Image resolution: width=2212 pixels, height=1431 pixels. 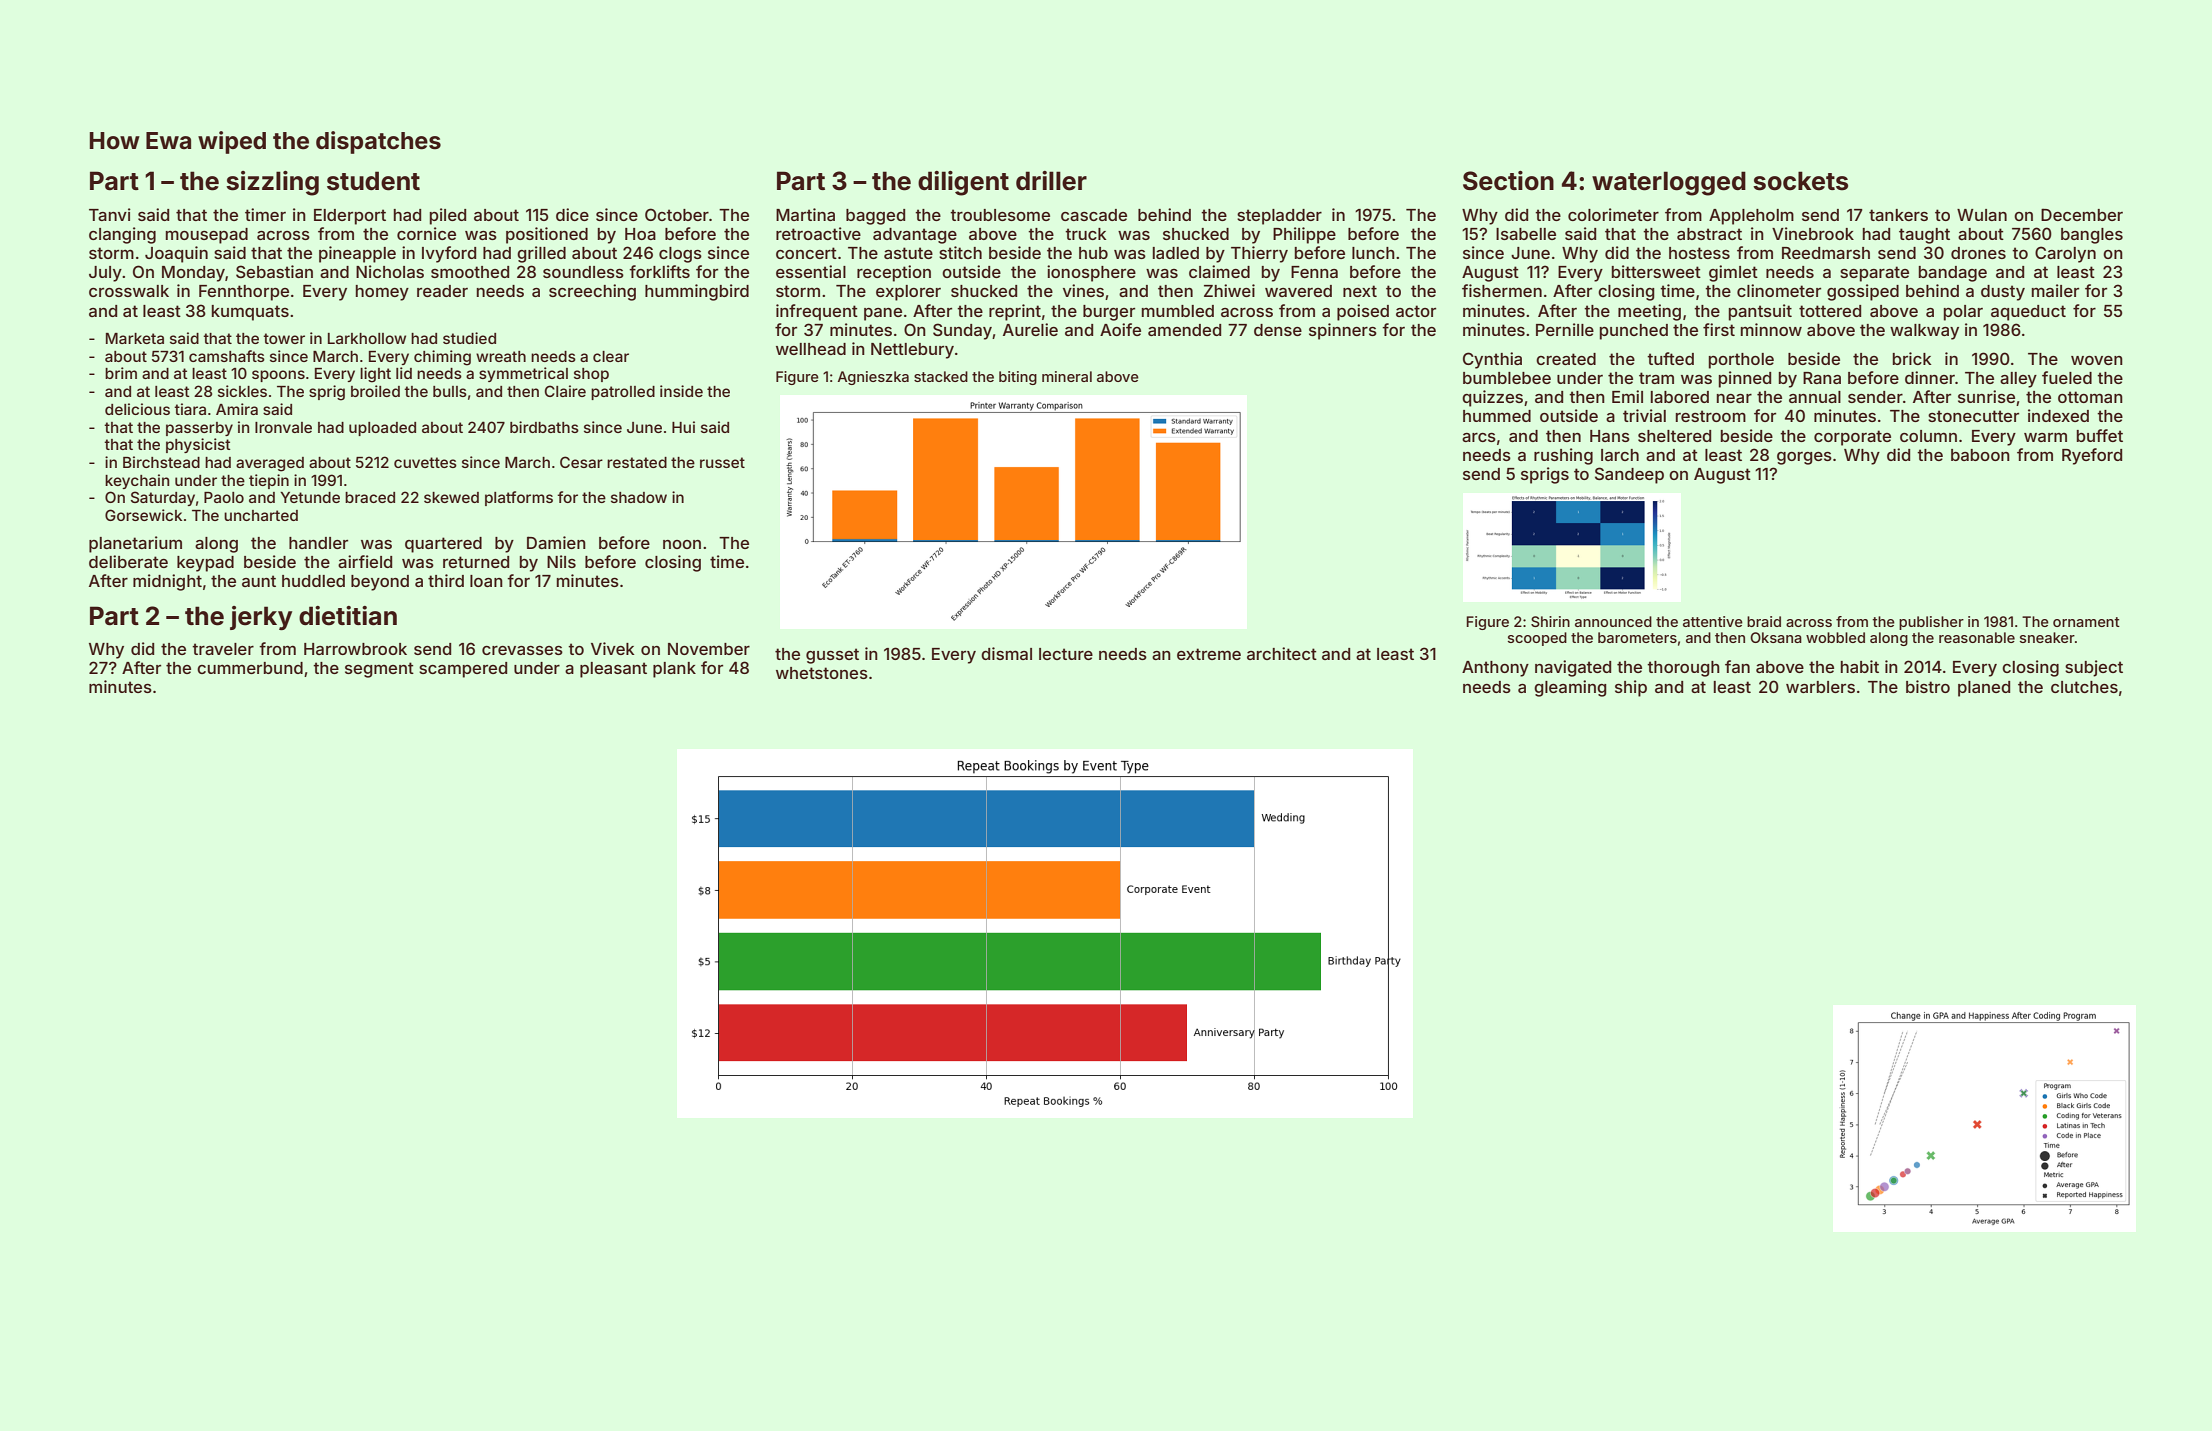 What do you see at coordinates (1779, 290) in the screenshot?
I see `clinometer` at bounding box center [1779, 290].
